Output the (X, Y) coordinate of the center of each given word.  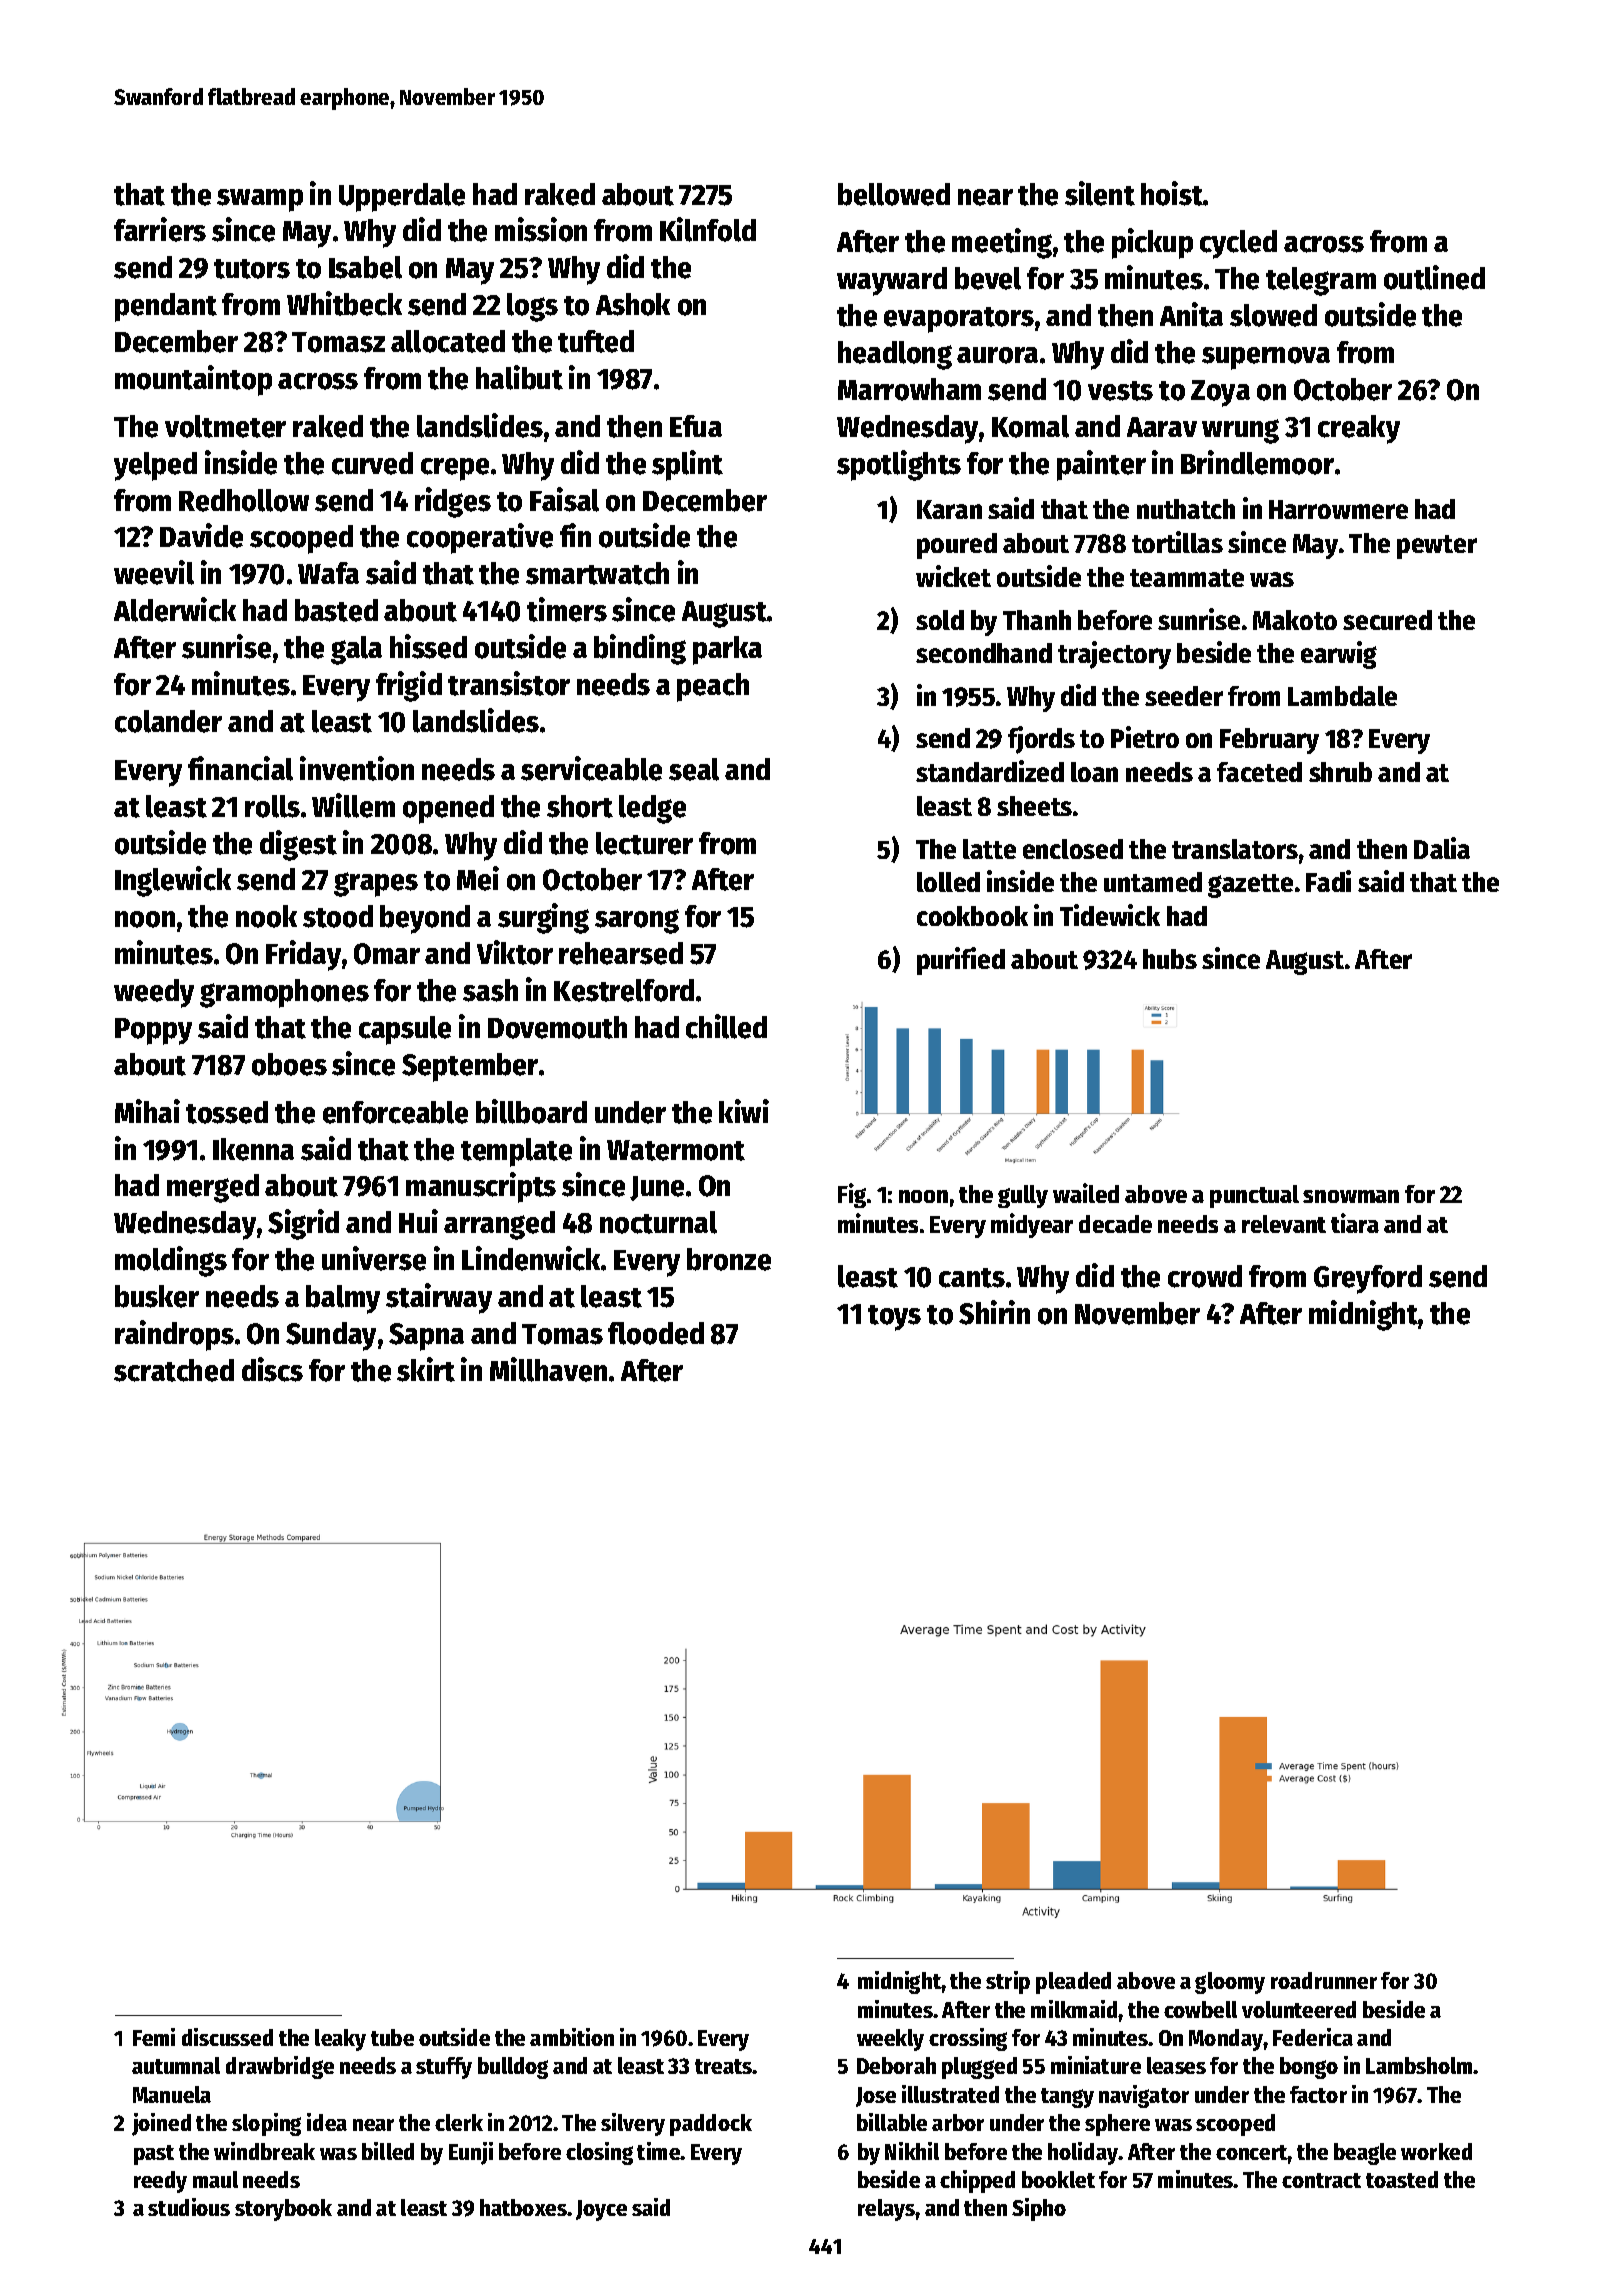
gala (356, 650)
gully (1023, 1196)
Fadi (1328, 881)
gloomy (1230, 1983)
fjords (1041, 740)
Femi (154, 2037)
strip (1008, 1982)
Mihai (147, 1111)
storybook (283, 2210)
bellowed (894, 194)
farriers (160, 229)
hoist (1172, 193)
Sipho (1039, 2209)
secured (1387, 620)
